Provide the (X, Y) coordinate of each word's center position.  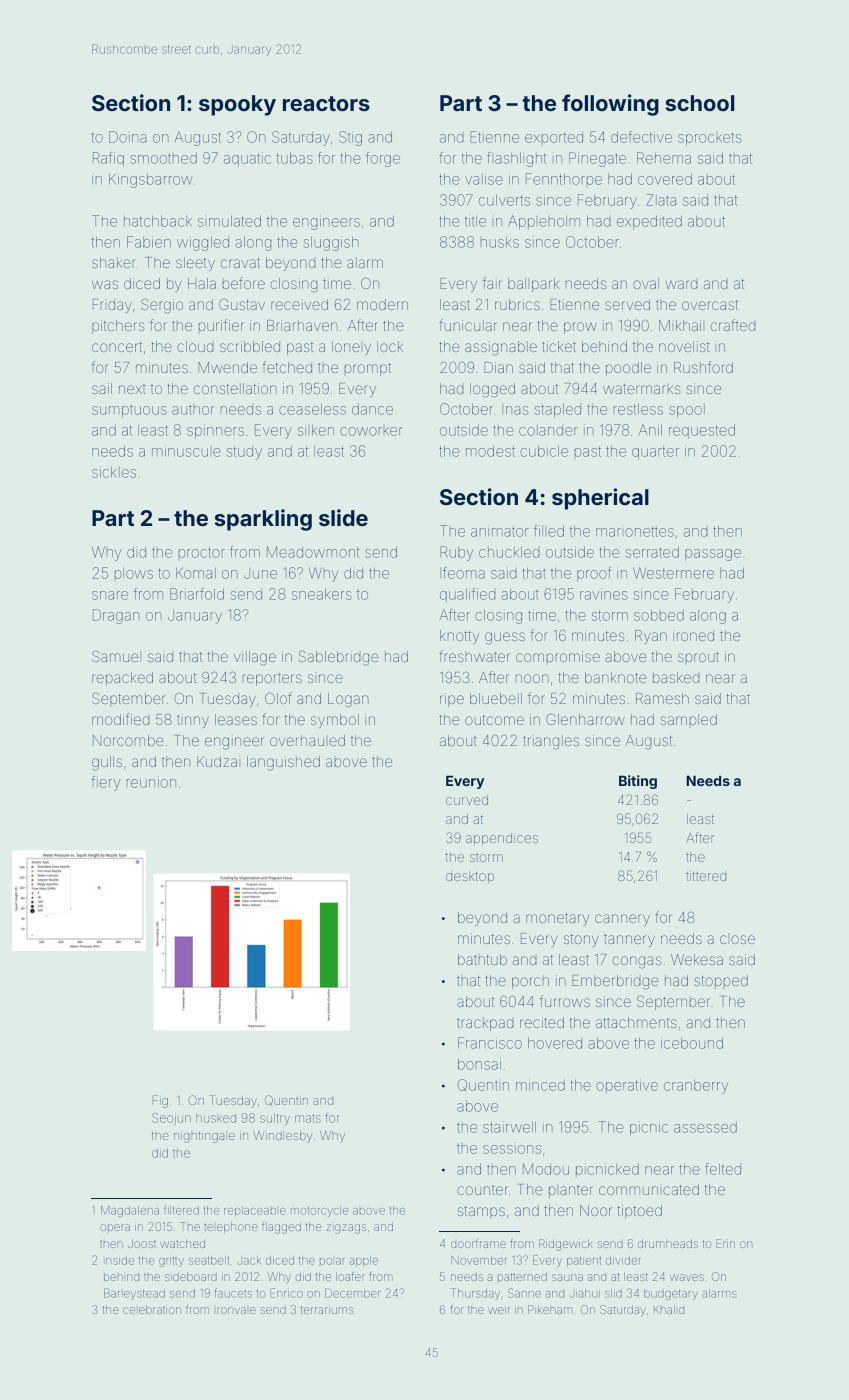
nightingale (204, 1137)
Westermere (673, 573)
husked (216, 1118)
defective (641, 137)
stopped (721, 982)
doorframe (478, 1243)
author (193, 410)
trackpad (485, 1024)
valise (484, 179)
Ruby (456, 553)
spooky (237, 105)
